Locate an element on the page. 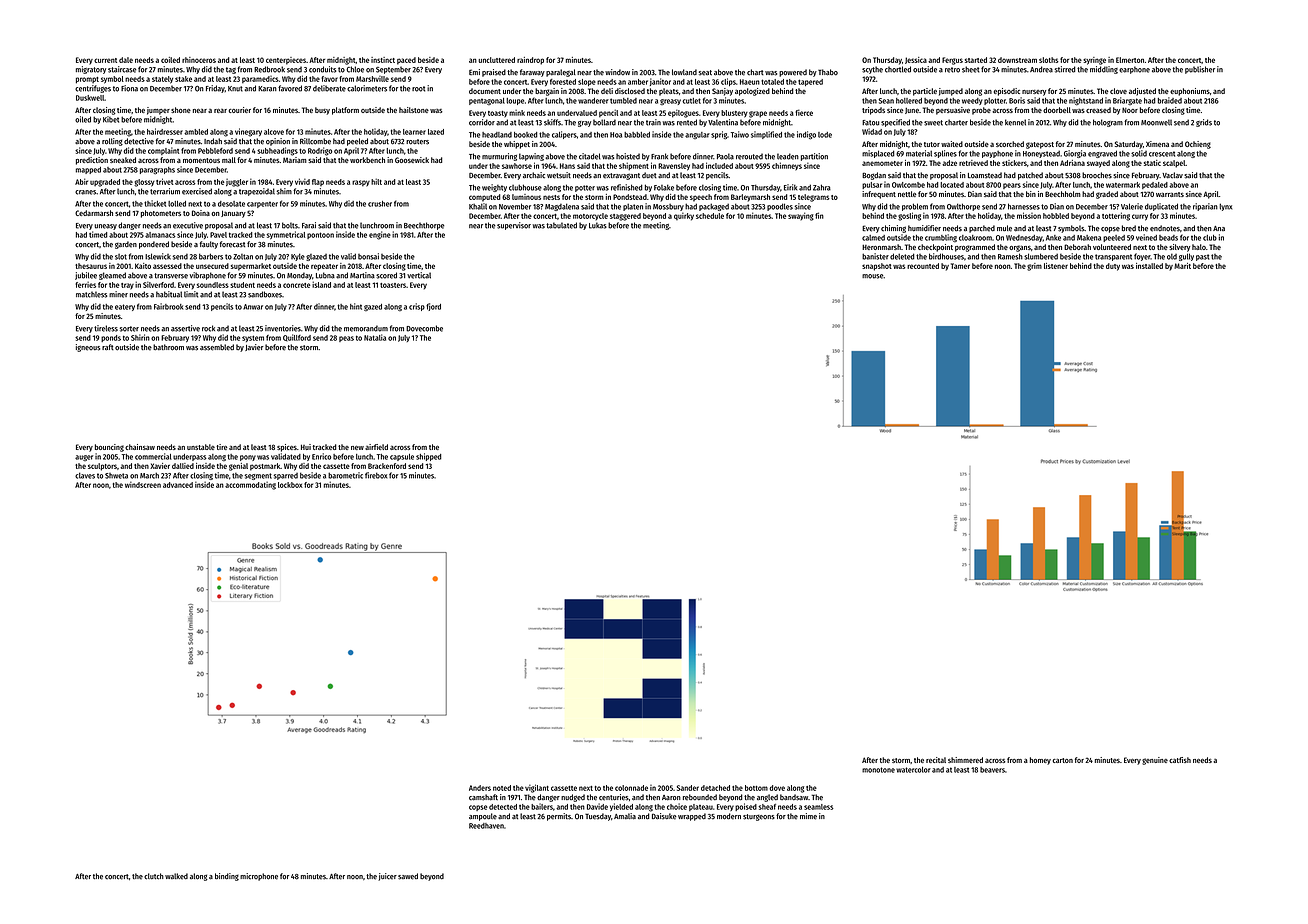 The height and width of the image is (924, 1308). noted is located at coordinates (502, 788).
